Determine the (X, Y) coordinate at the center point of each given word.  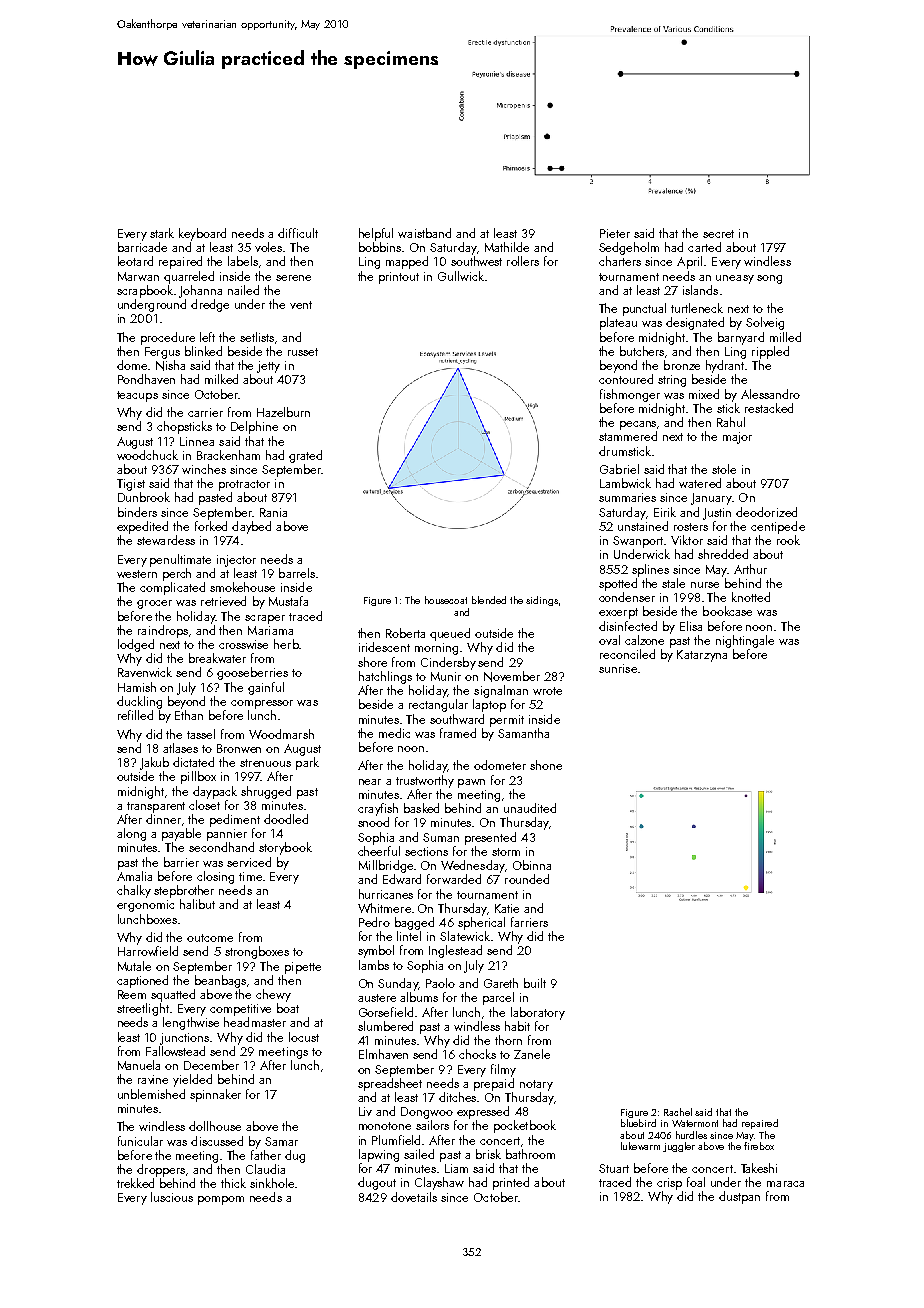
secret (718, 234)
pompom (221, 1200)
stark (162, 233)
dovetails (414, 1197)
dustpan (739, 1197)
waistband (424, 233)
